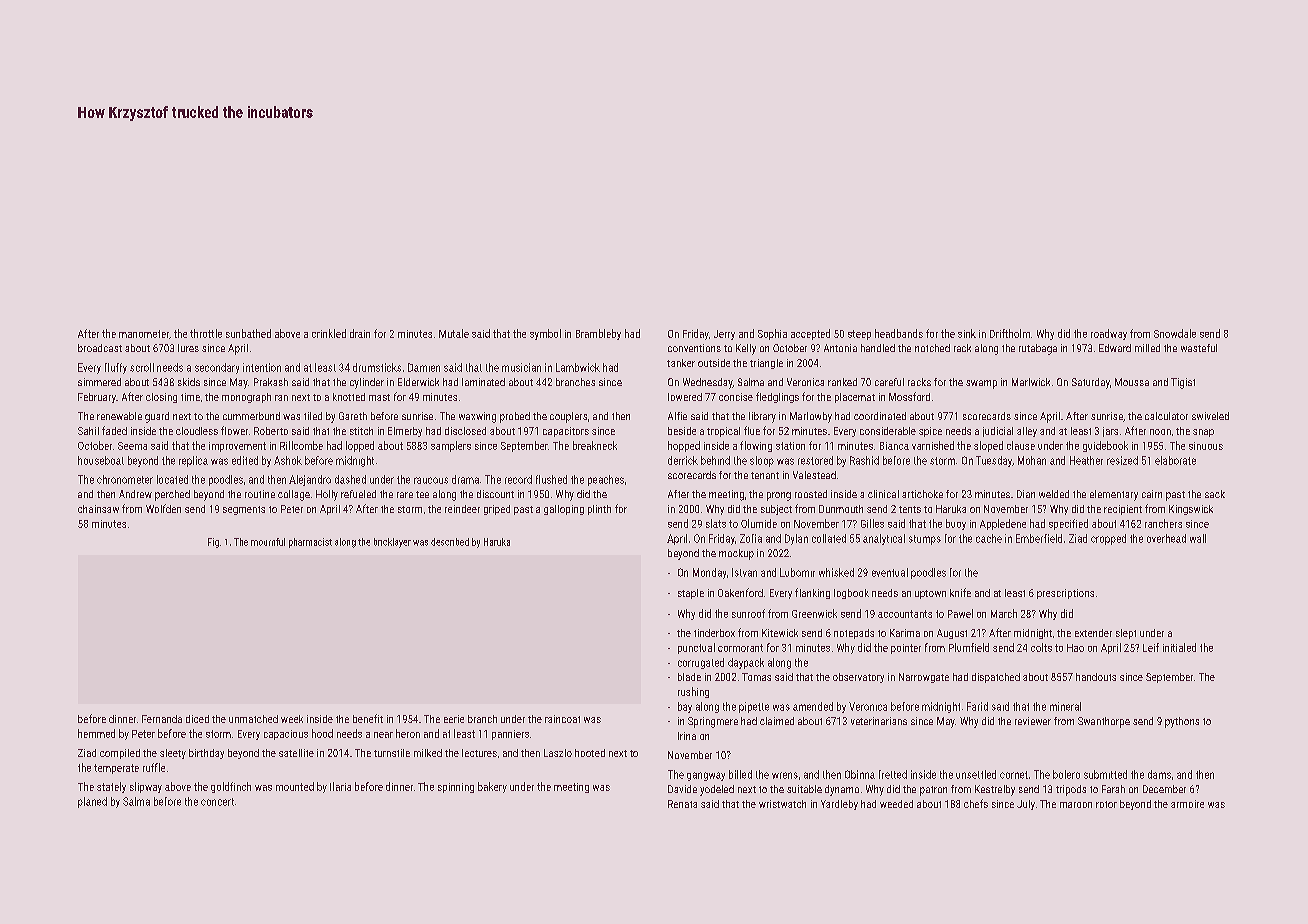 This page has width=1308, height=924. I want to click on guidebook, so click(1105, 446).
